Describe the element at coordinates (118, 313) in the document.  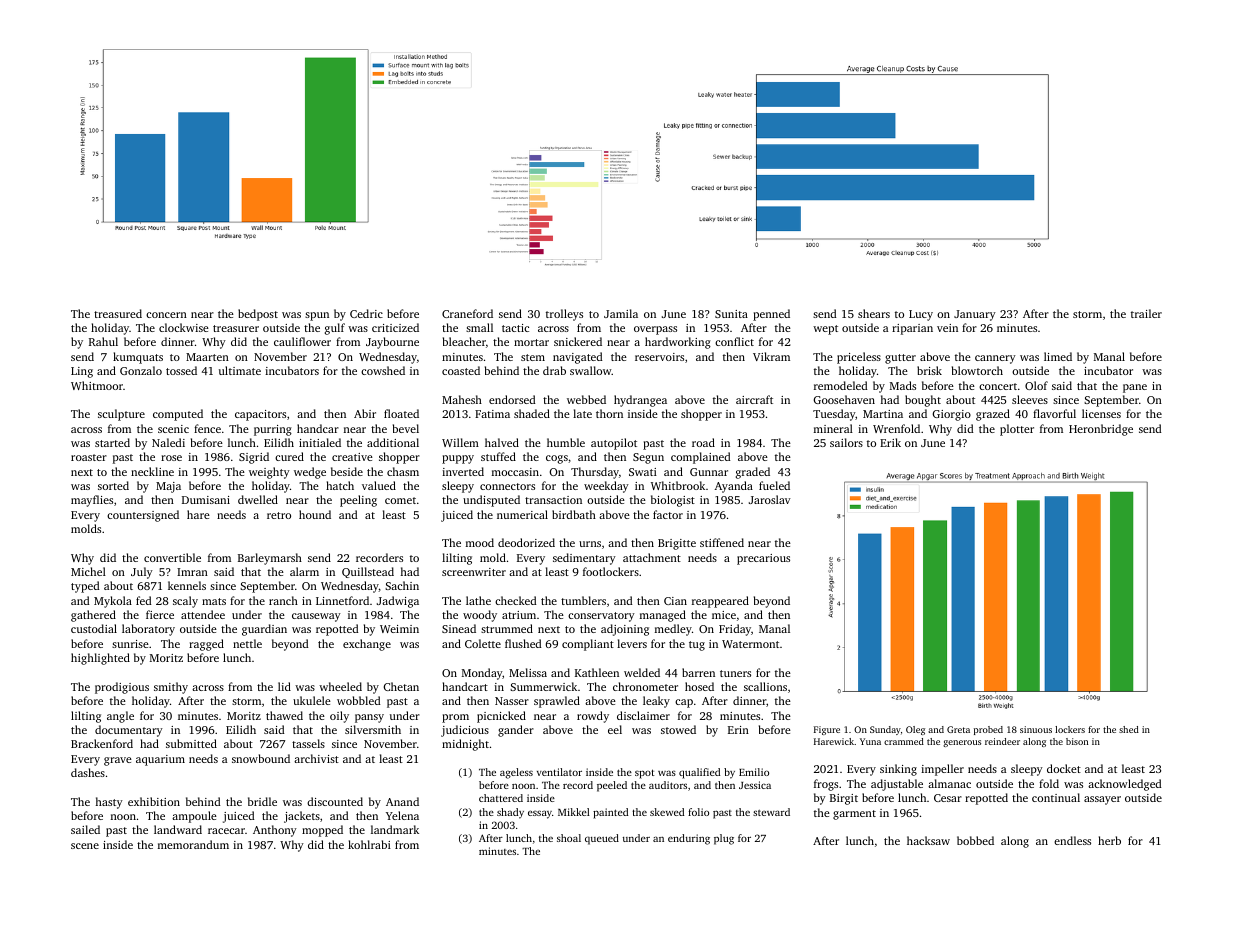
I see `treasured` at that location.
